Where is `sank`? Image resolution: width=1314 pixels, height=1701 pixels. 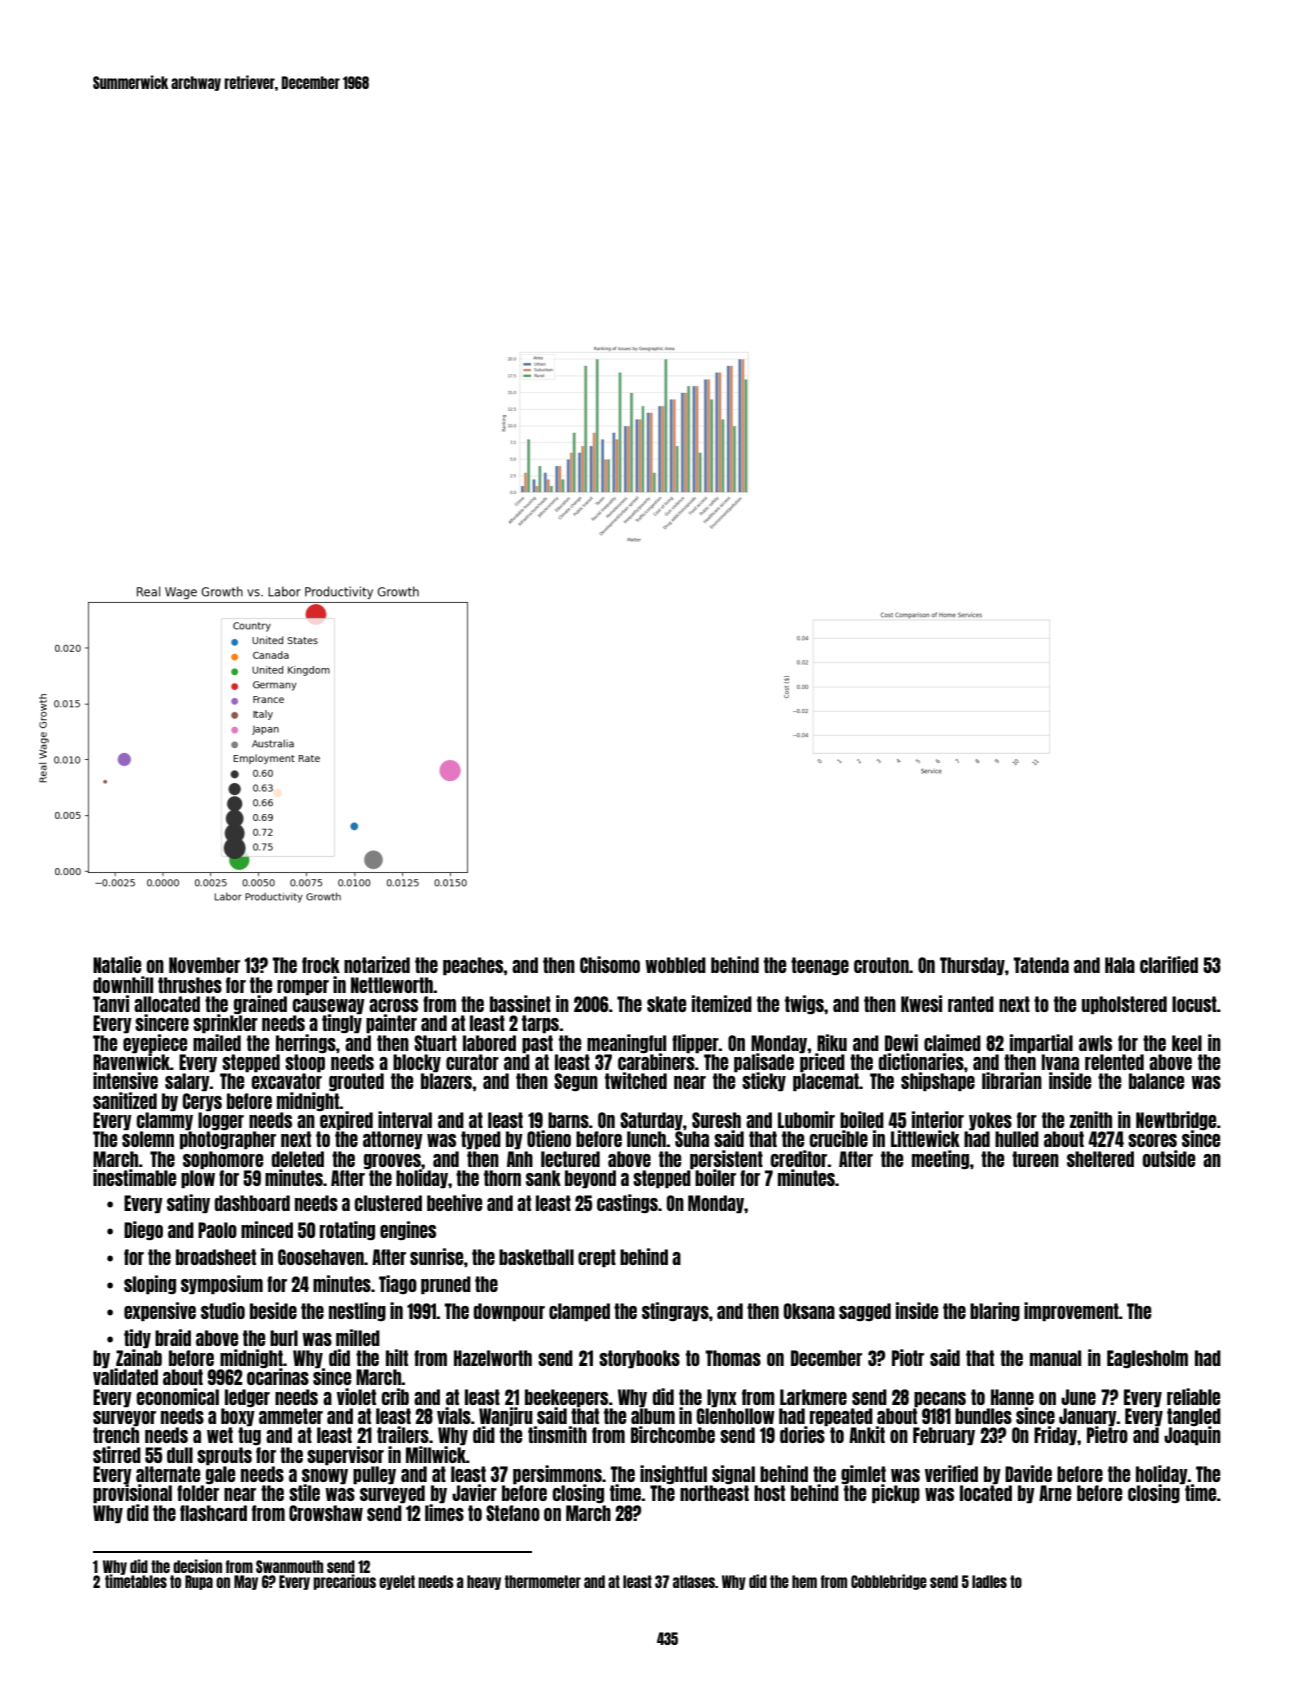
sank is located at coordinates (543, 1178).
